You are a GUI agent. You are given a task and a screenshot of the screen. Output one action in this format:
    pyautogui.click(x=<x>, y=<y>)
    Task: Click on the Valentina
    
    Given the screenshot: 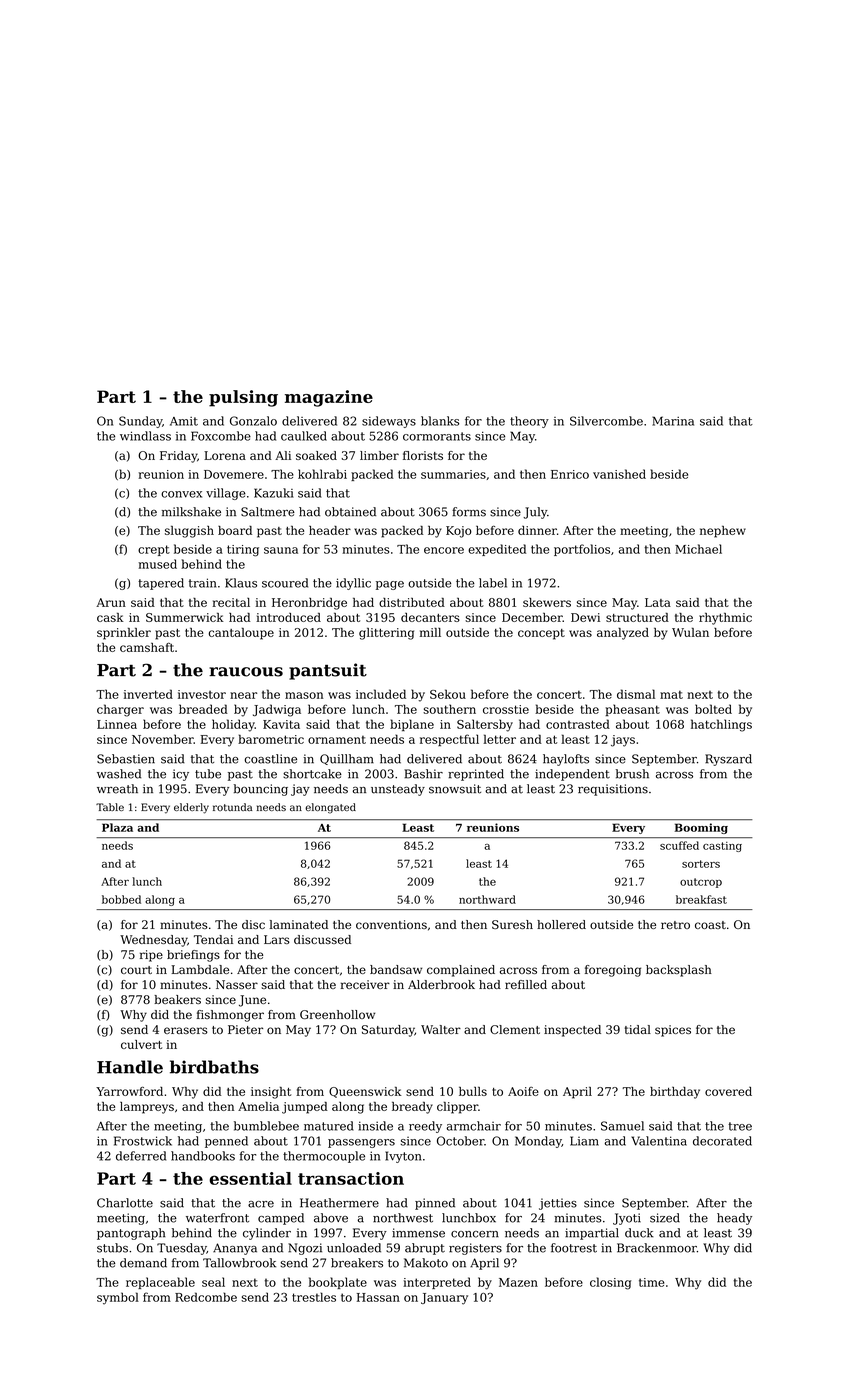 What is the action you would take?
    pyautogui.click(x=659, y=1141)
